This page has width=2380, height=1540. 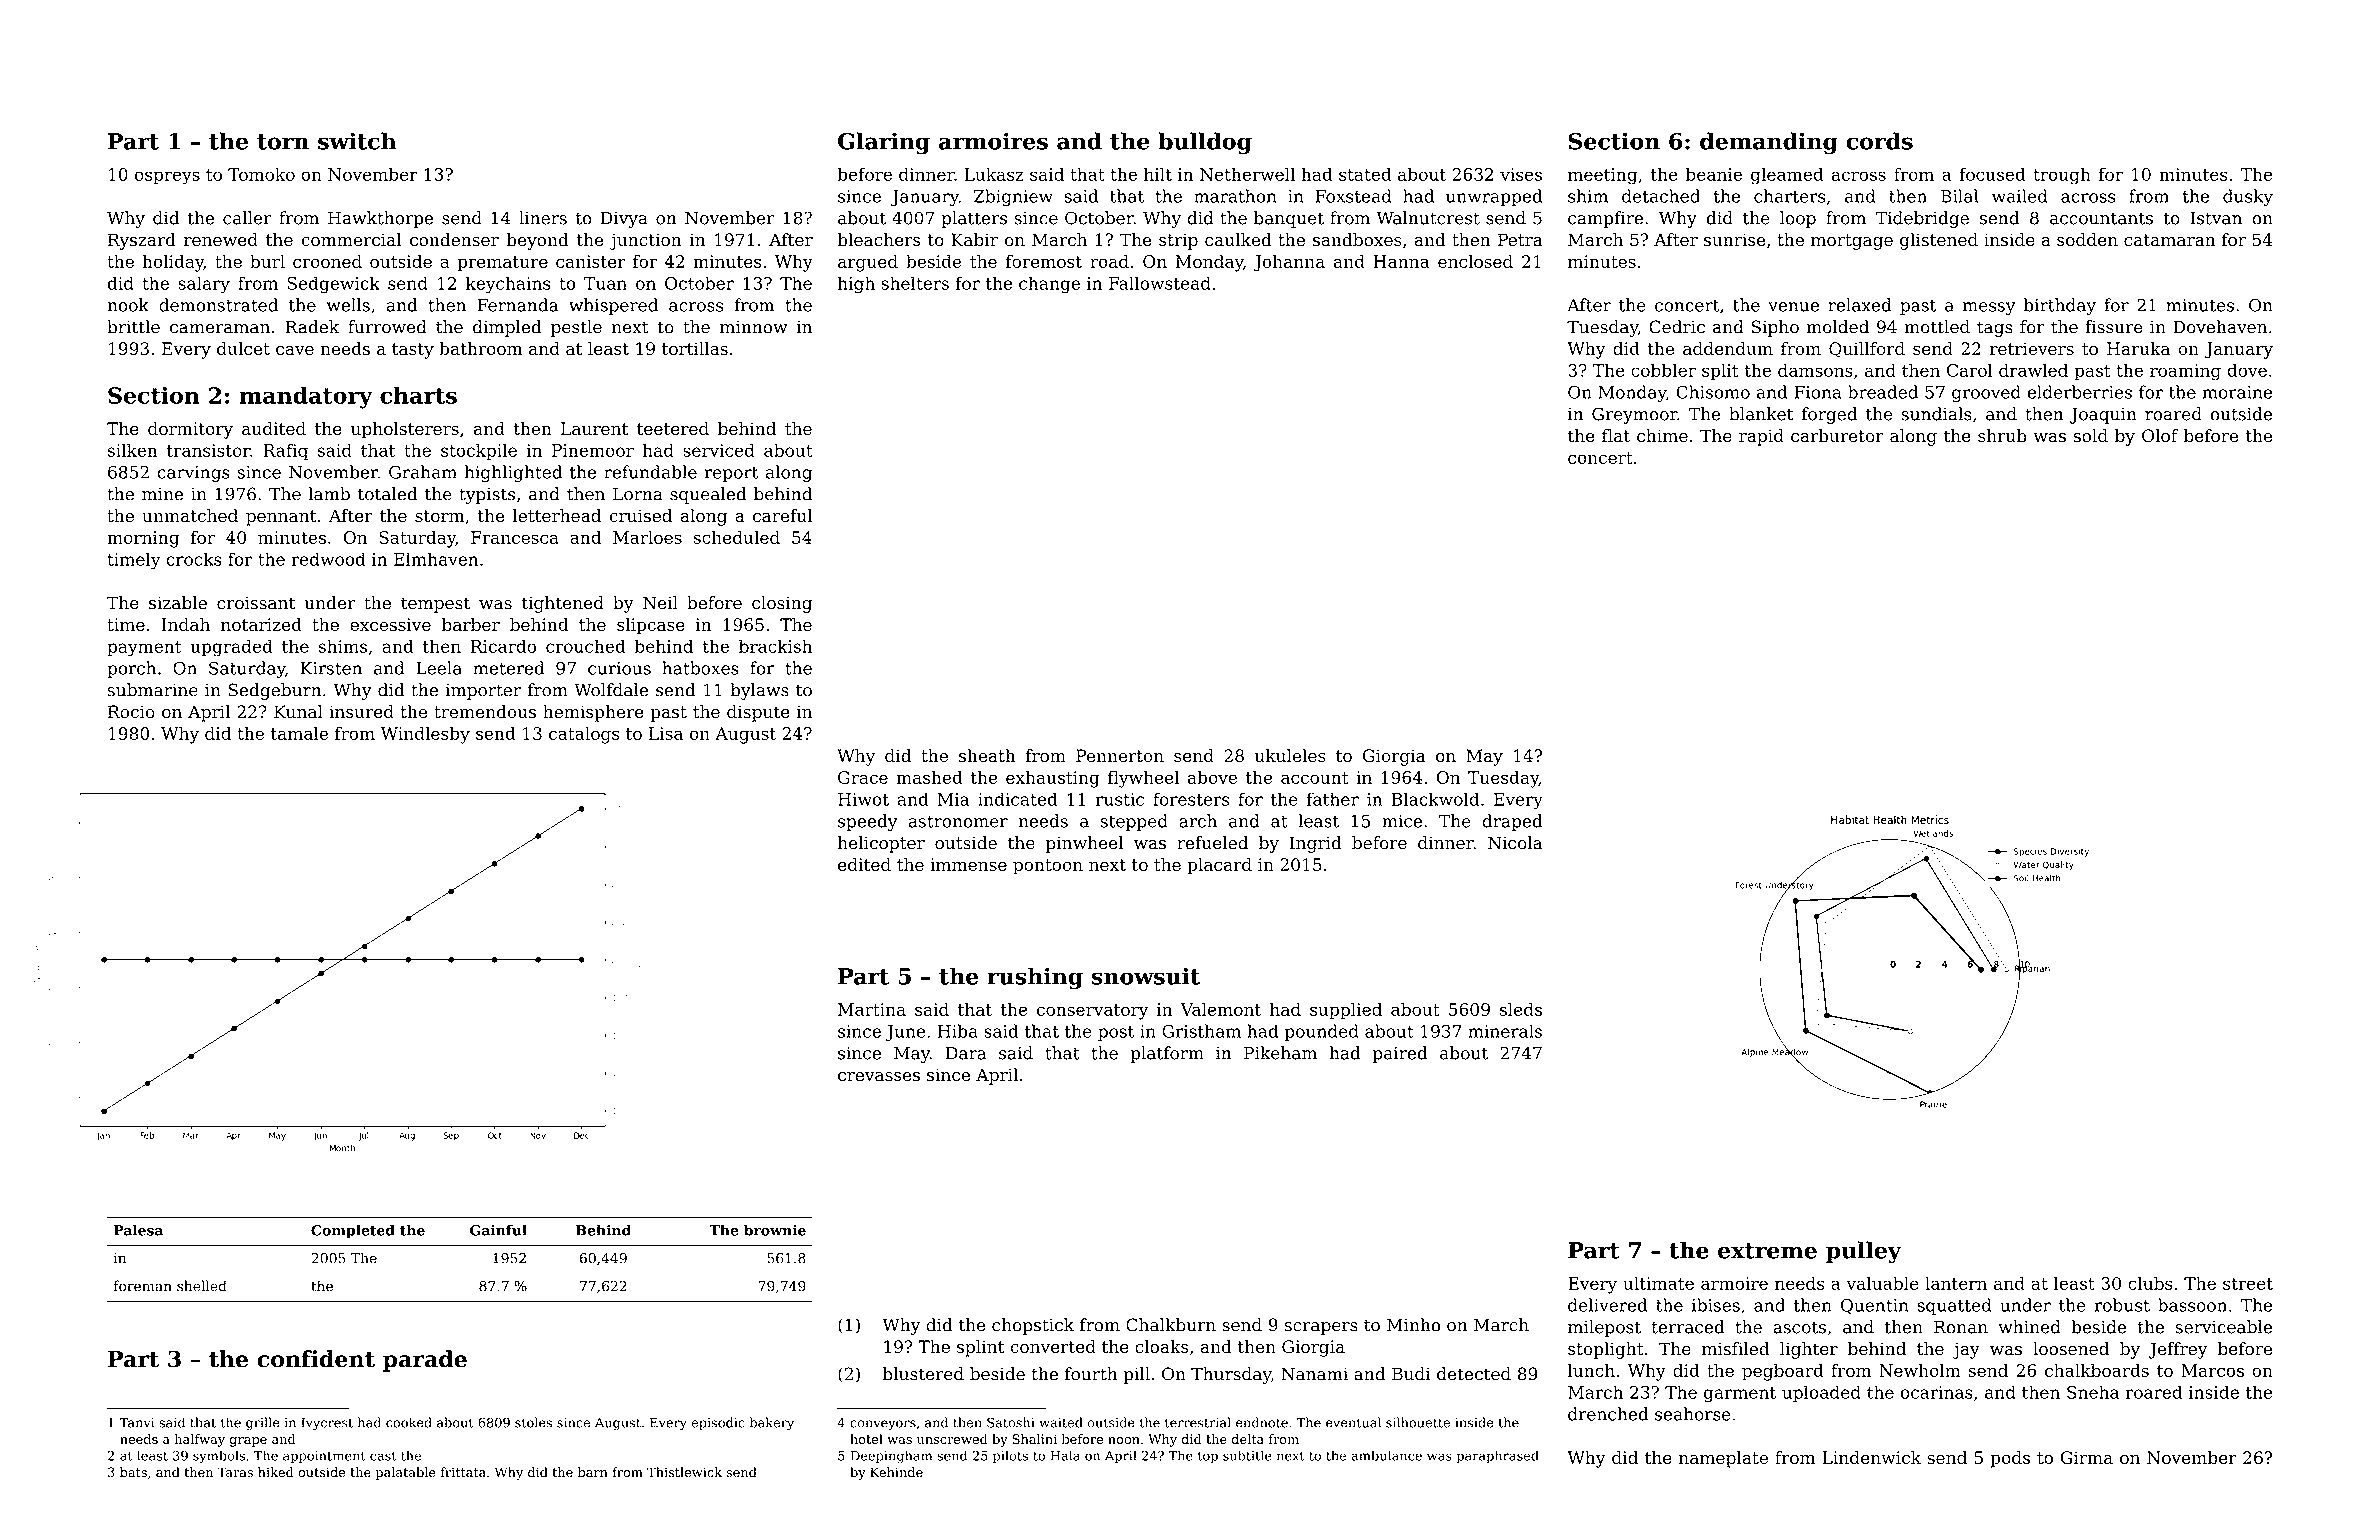 What do you see at coordinates (1402, 821) in the page?
I see `mice` at bounding box center [1402, 821].
